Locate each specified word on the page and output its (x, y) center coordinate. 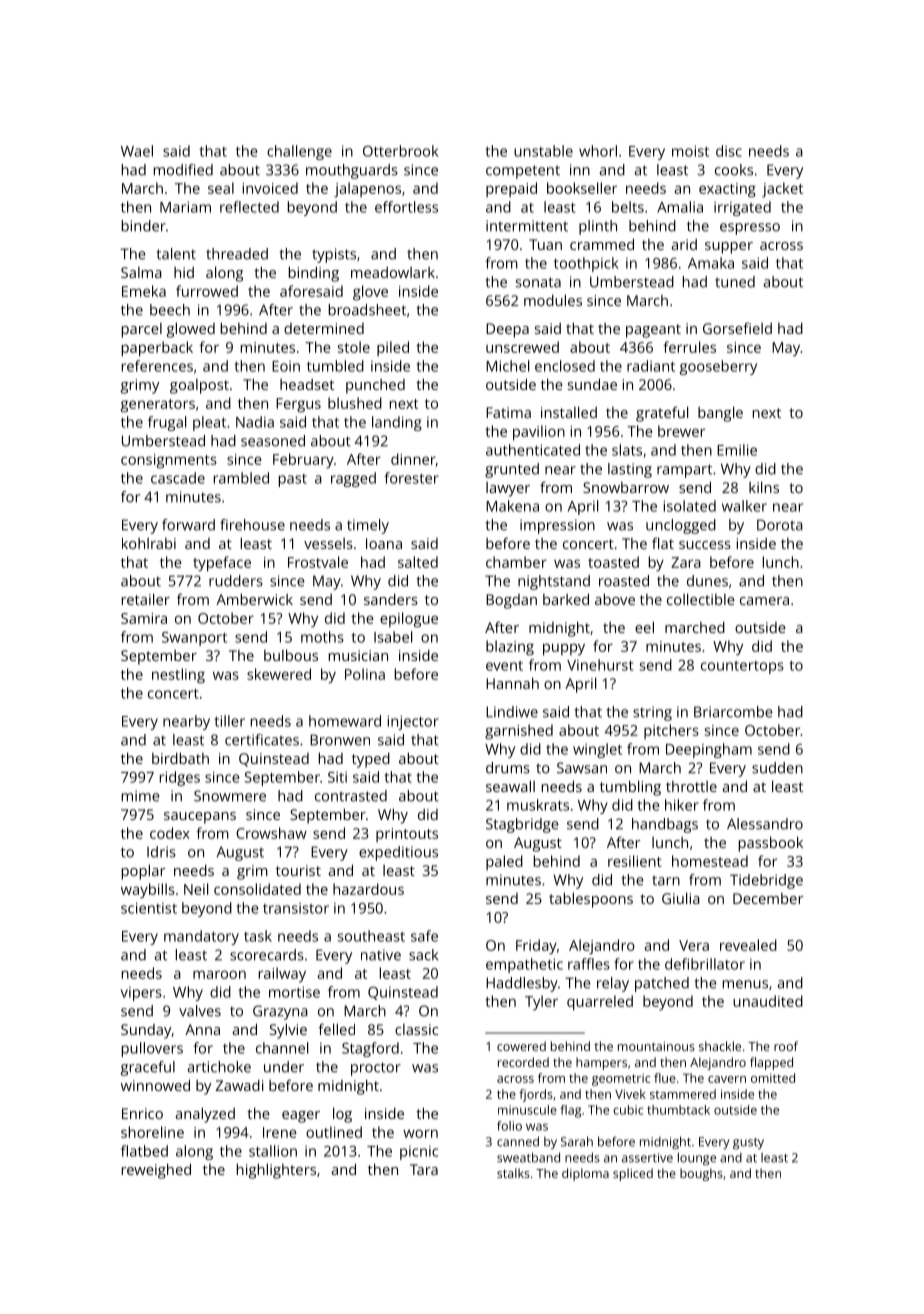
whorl (598, 151)
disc (729, 151)
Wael (137, 151)
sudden (777, 768)
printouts (407, 835)
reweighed (156, 1171)
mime (141, 796)
